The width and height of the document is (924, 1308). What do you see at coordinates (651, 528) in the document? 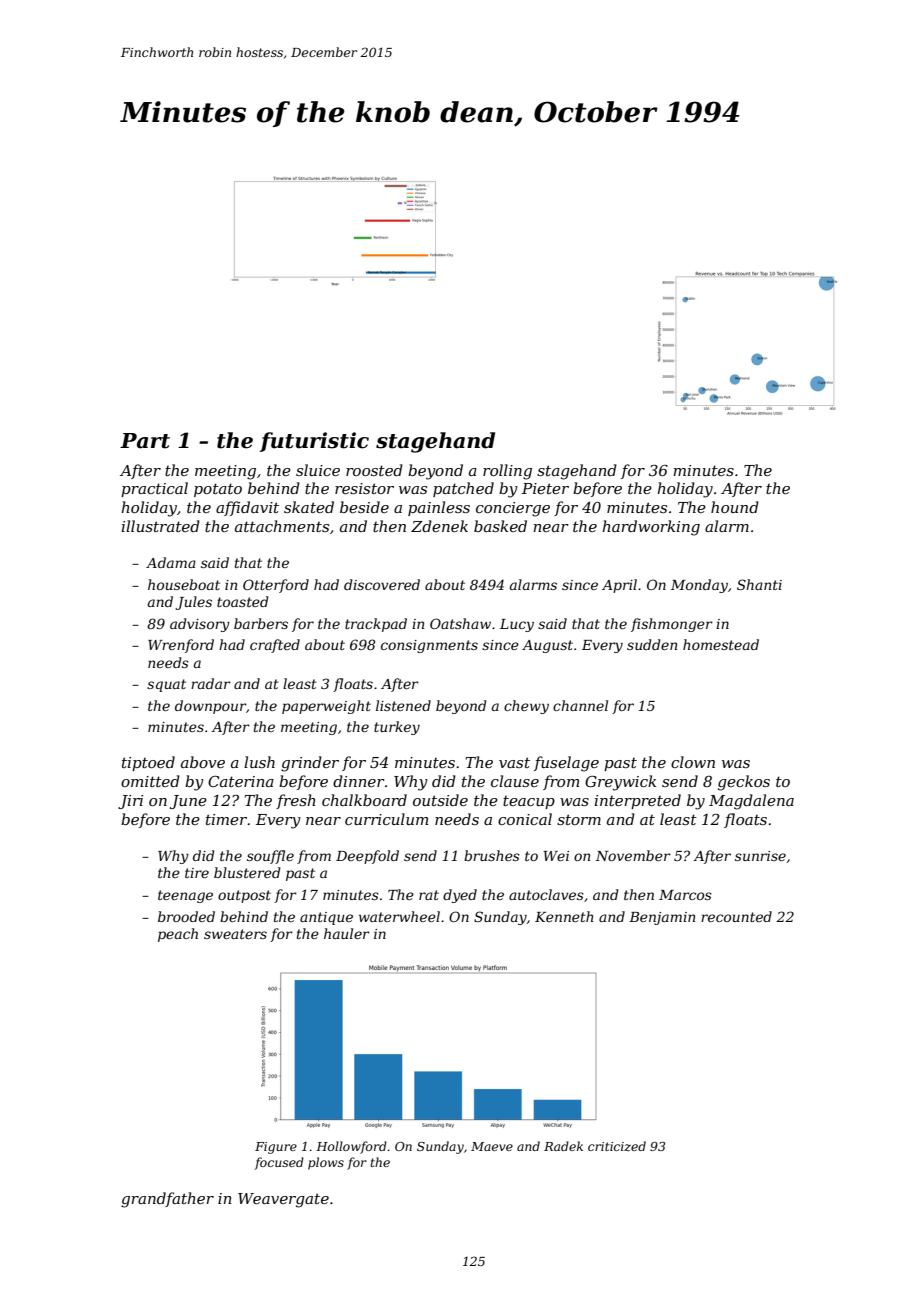
I see `hardworking` at bounding box center [651, 528].
